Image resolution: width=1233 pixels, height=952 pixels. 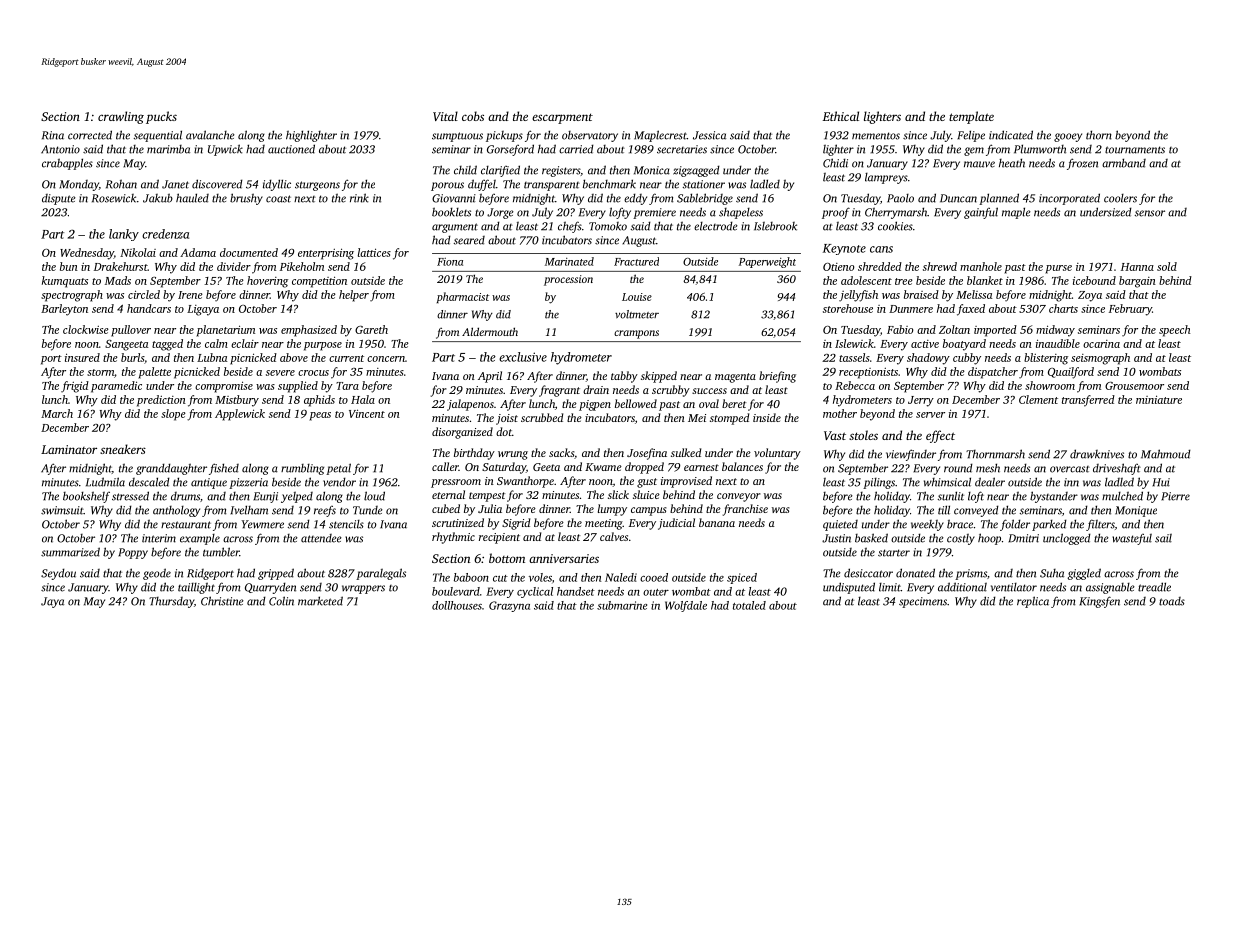 What do you see at coordinates (70, 552) in the screenshot?
I see `summarized` at bounding box center [70, 552].
